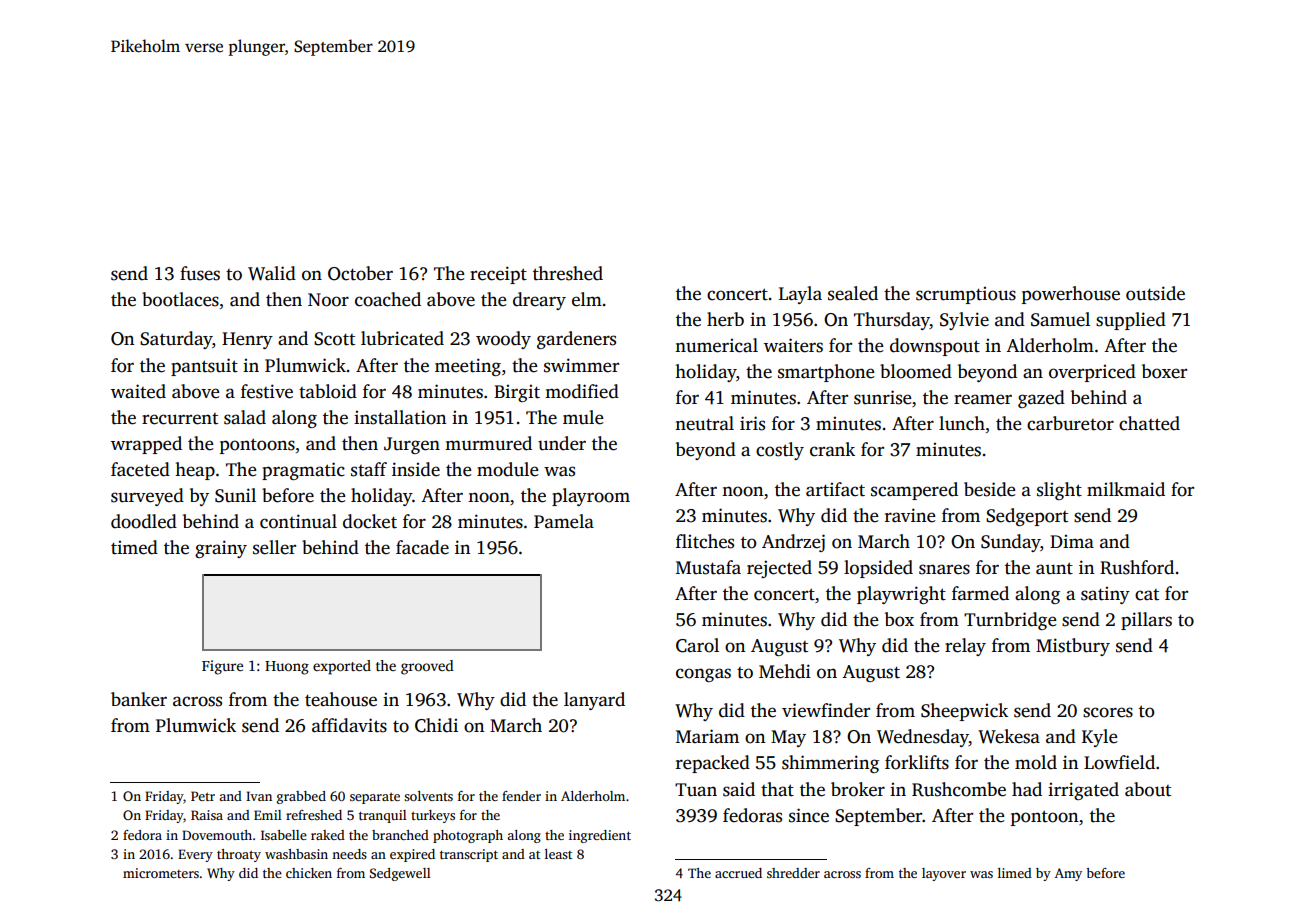  Describe the element at coordinates (882, 397) in the document. I see `sunrise` at that location.
